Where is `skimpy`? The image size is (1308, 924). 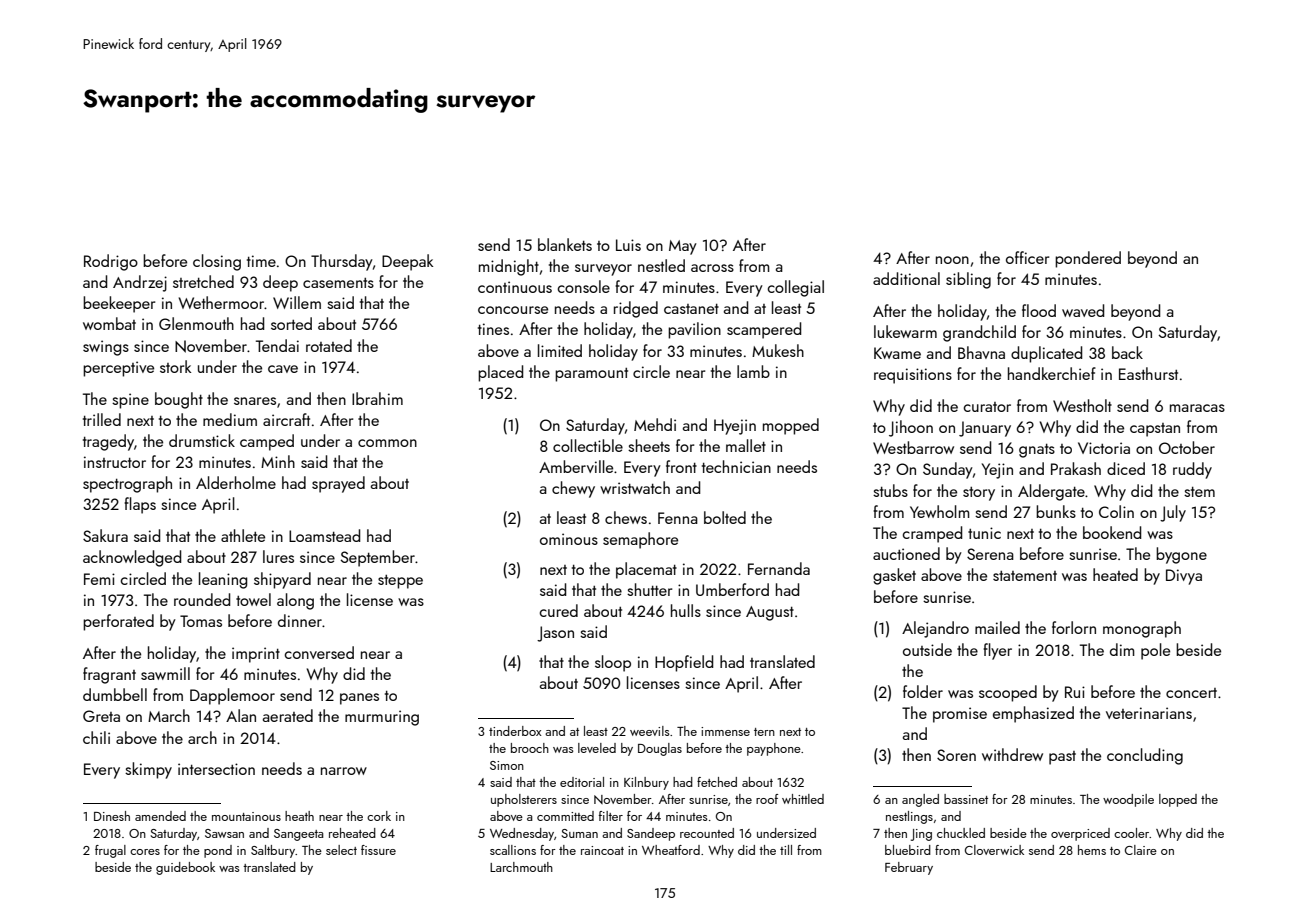
skimpy is located at coordinates (148, 770).
